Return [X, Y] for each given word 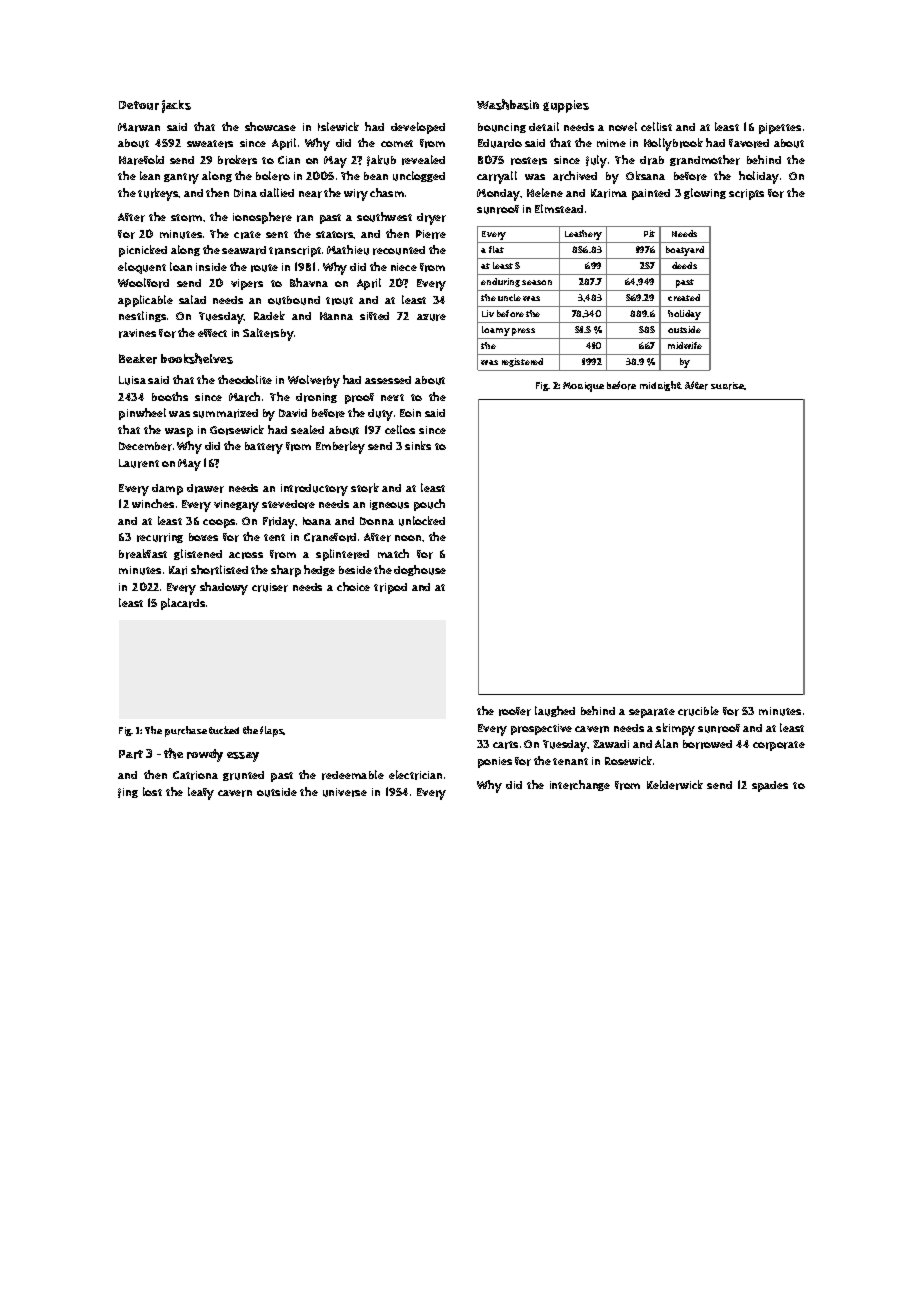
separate [652, 713]
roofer [515, 711]
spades [770, 786]
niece [404, 267]
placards [183, 604]
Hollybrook [673, 144]
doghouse [420, 570]
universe [345, 792]
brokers [237, 160]
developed [418, 128]
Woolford [143, 283]
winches [153, 503]
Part [131, 754]
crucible [698, 711]
